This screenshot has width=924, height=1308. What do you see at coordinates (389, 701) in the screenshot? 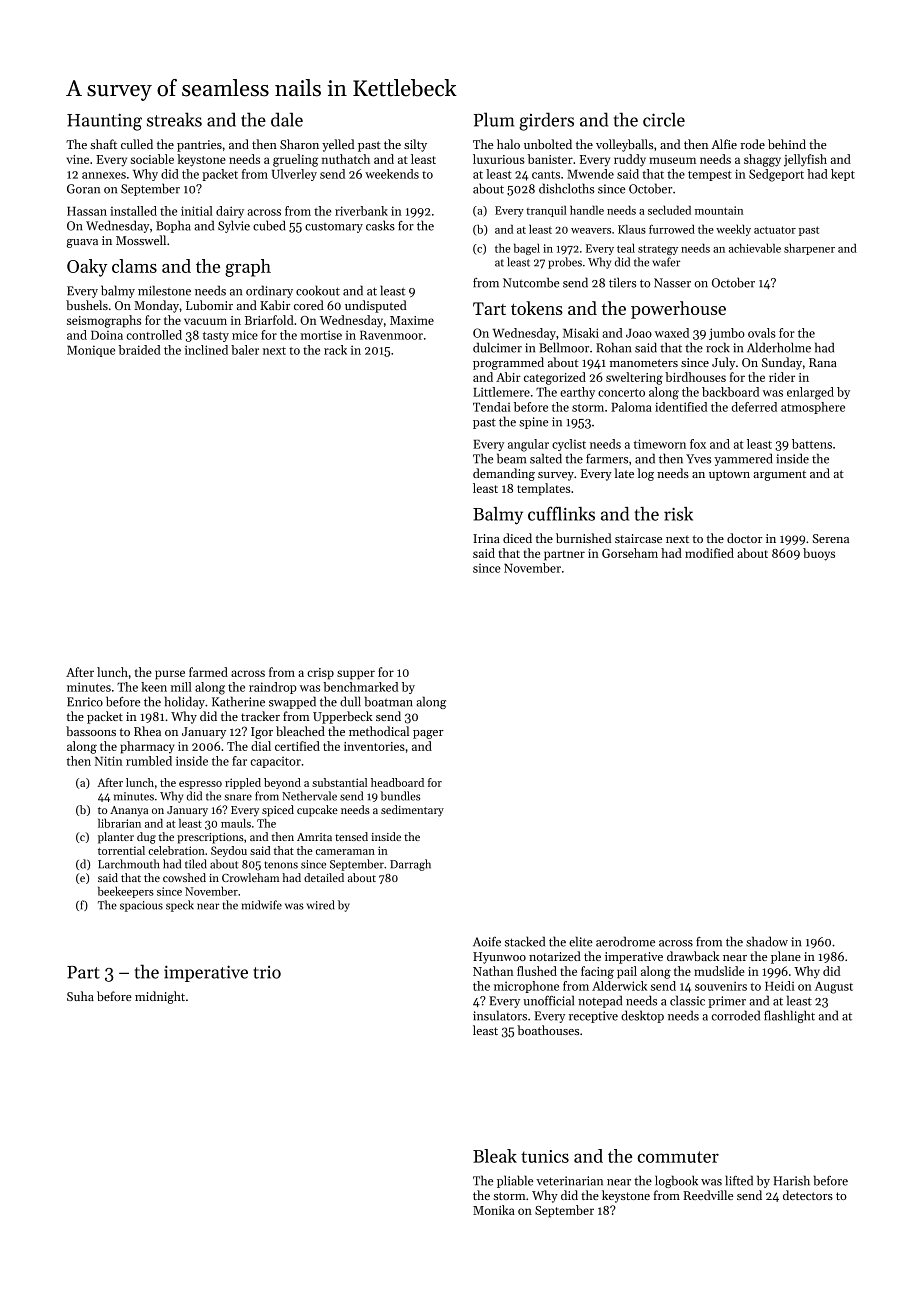
I see `boatman` at bounding box center [389, 701].
